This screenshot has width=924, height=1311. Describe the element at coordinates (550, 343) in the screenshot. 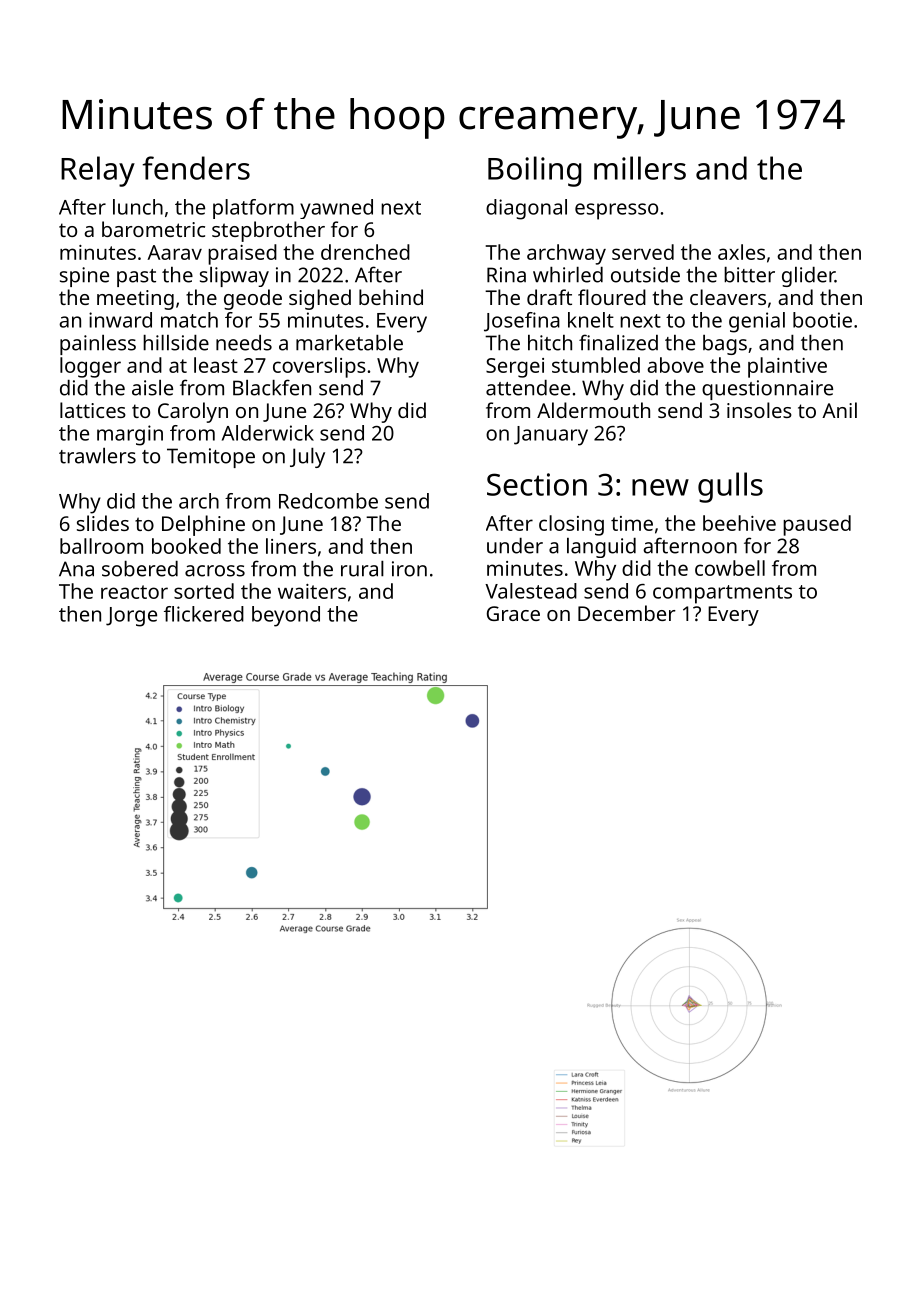

I see `hitch` at that location.
